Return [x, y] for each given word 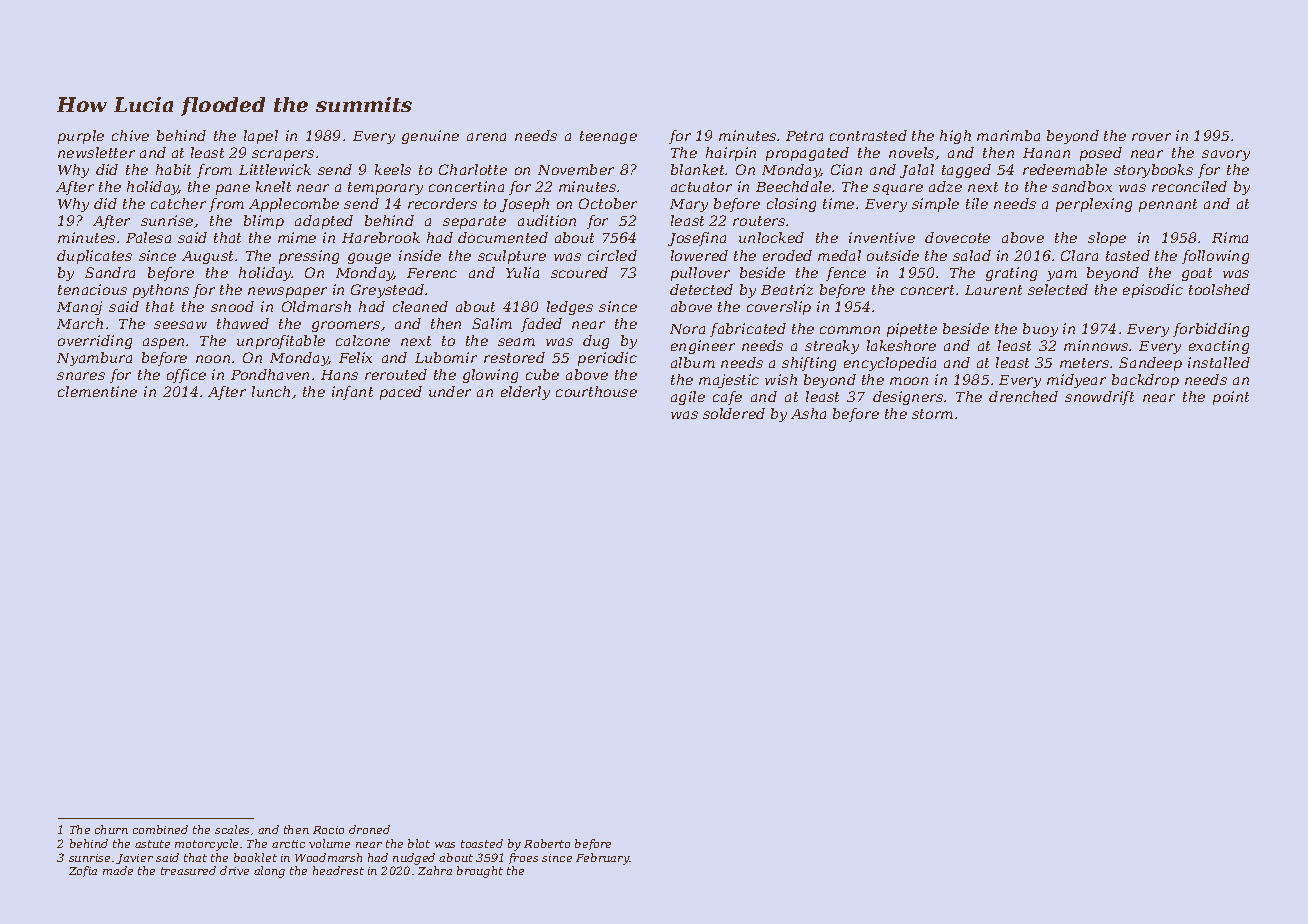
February [603, 859]
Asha [808, 413]
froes [523, 858]
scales [232, 829]
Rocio [328, 830]
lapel [261, 137]
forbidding [1211, 330]
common [850, 330]
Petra [804, 136]
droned [369, 829]
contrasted [868, 135]
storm [932, 414]
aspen [163, 343]
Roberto [547, 843]
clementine [97, 391]
